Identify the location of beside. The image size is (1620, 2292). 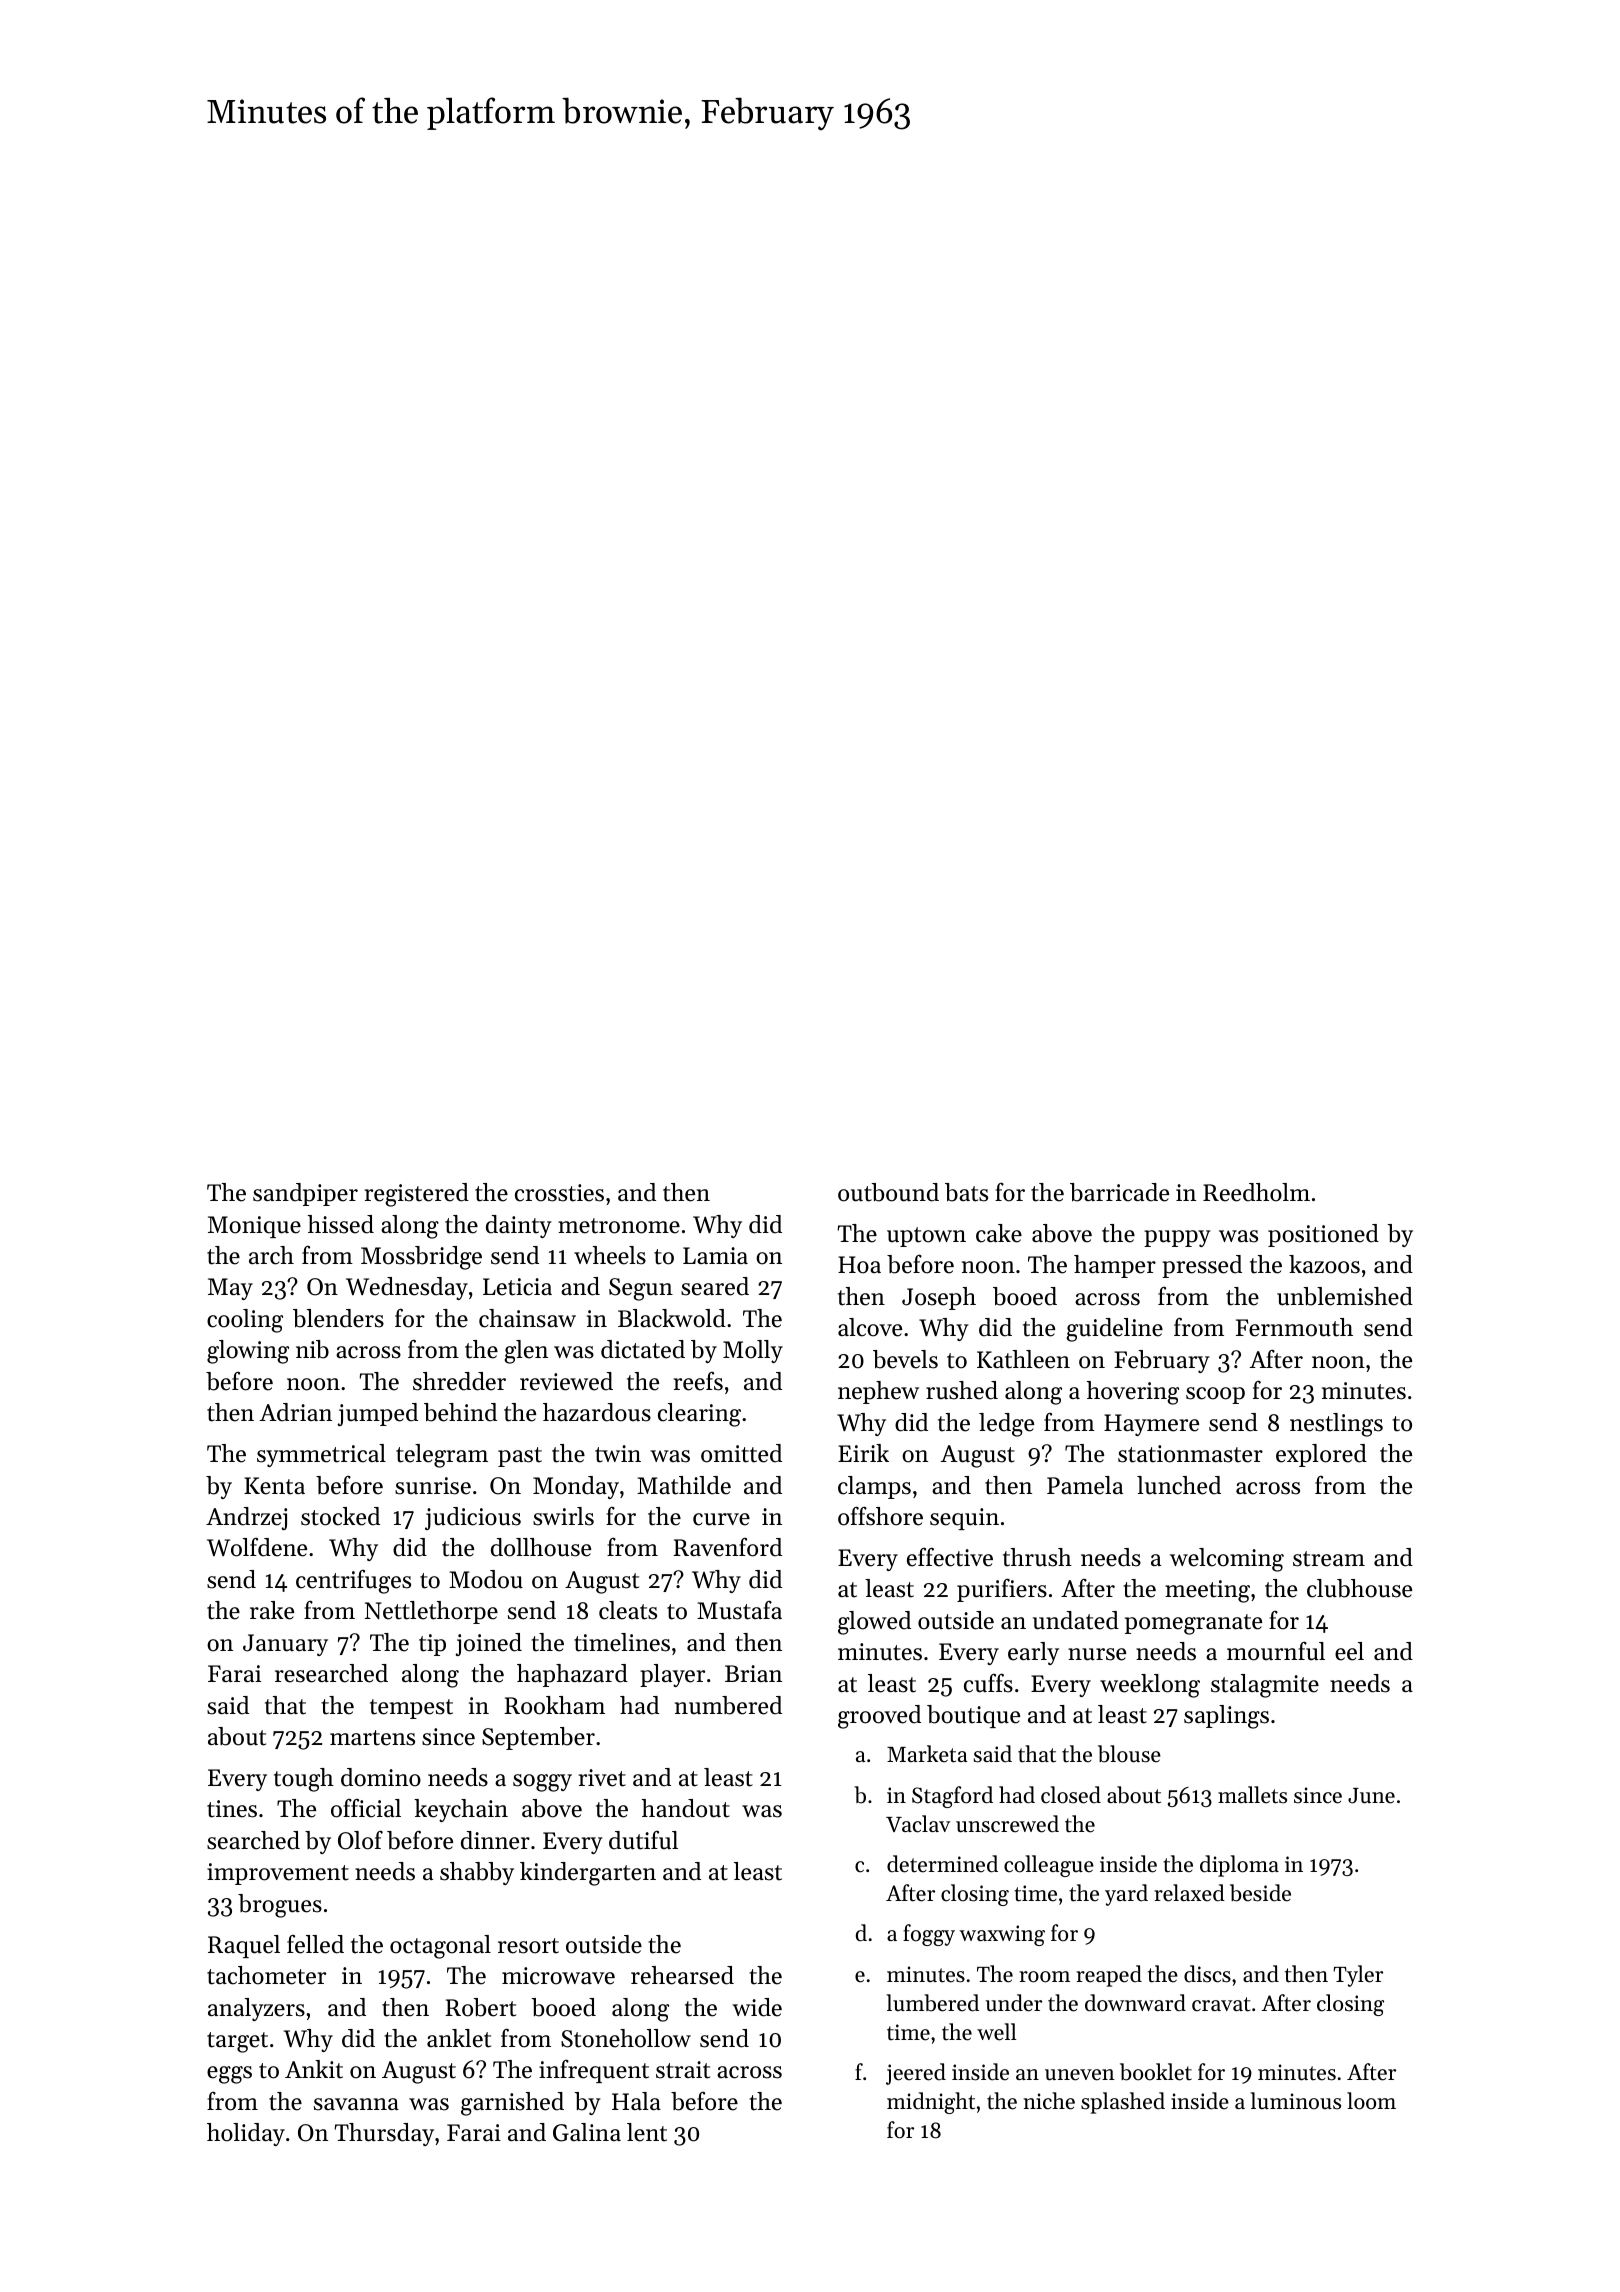
(1260, 1893).
